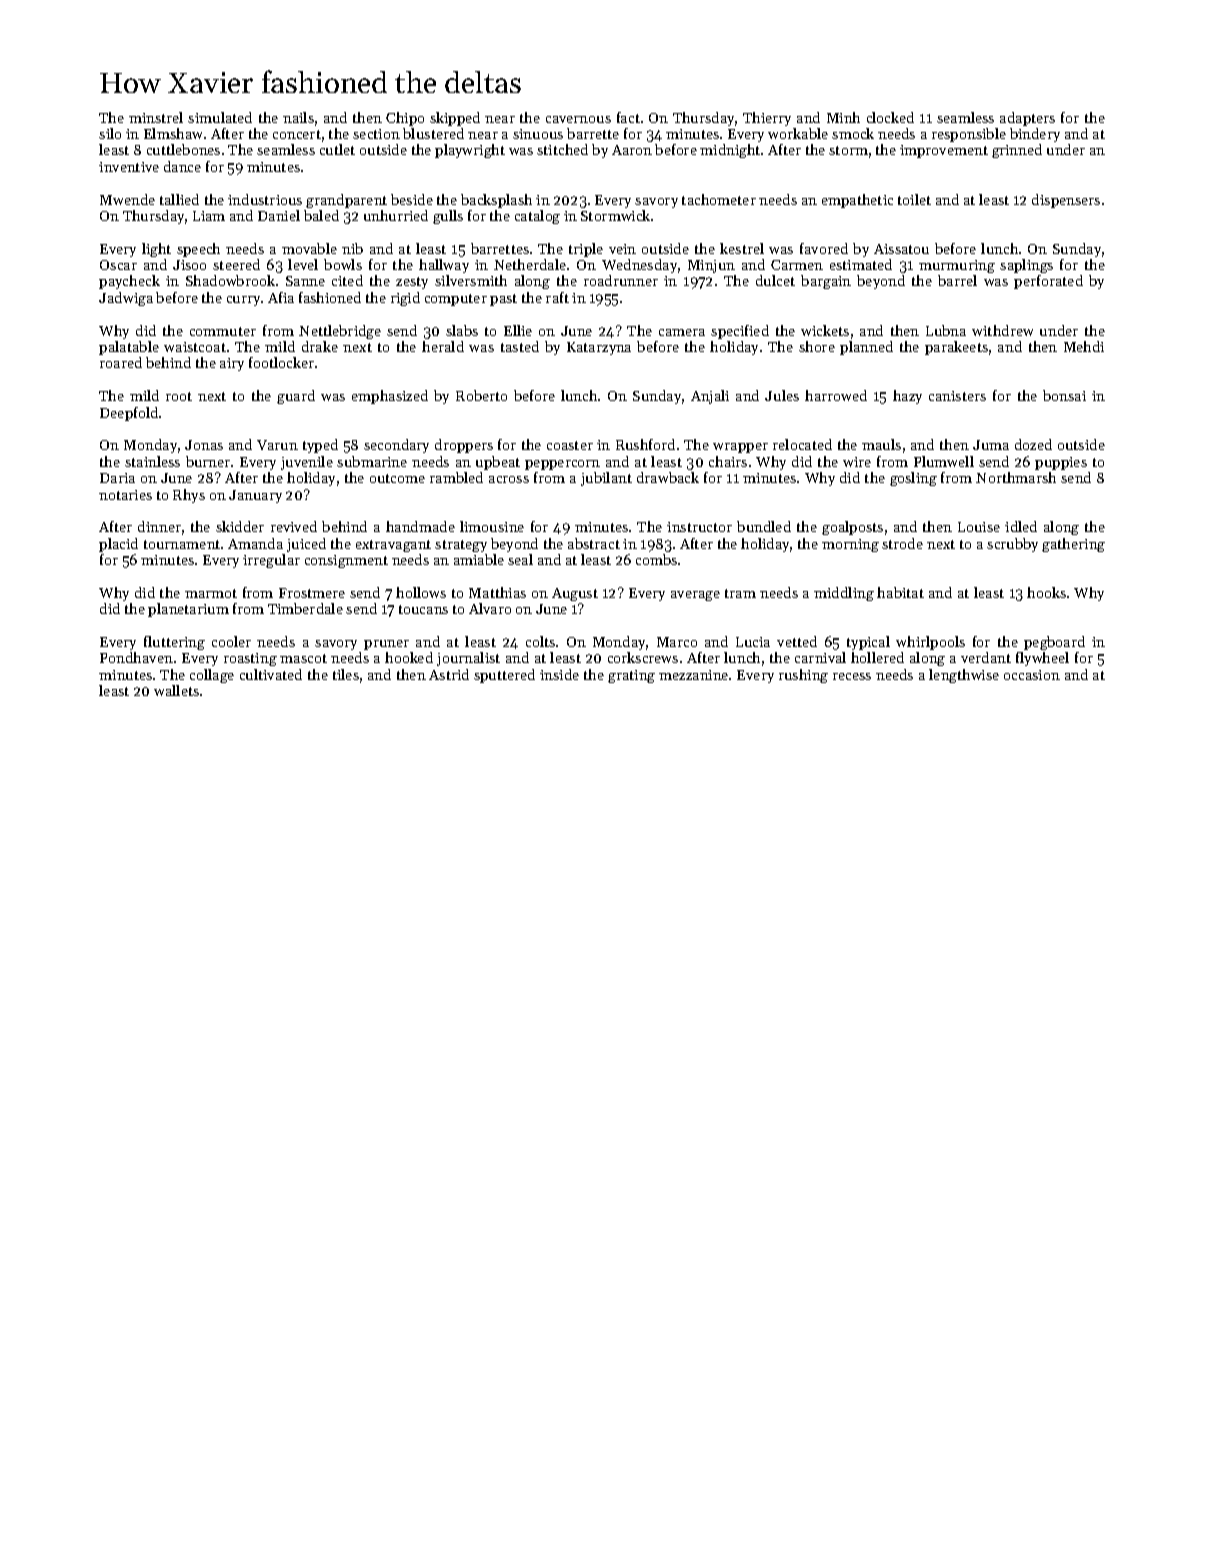  Describe the element at coordinates (740, 448) in the screenshot. I see `wrapper` at that location.
